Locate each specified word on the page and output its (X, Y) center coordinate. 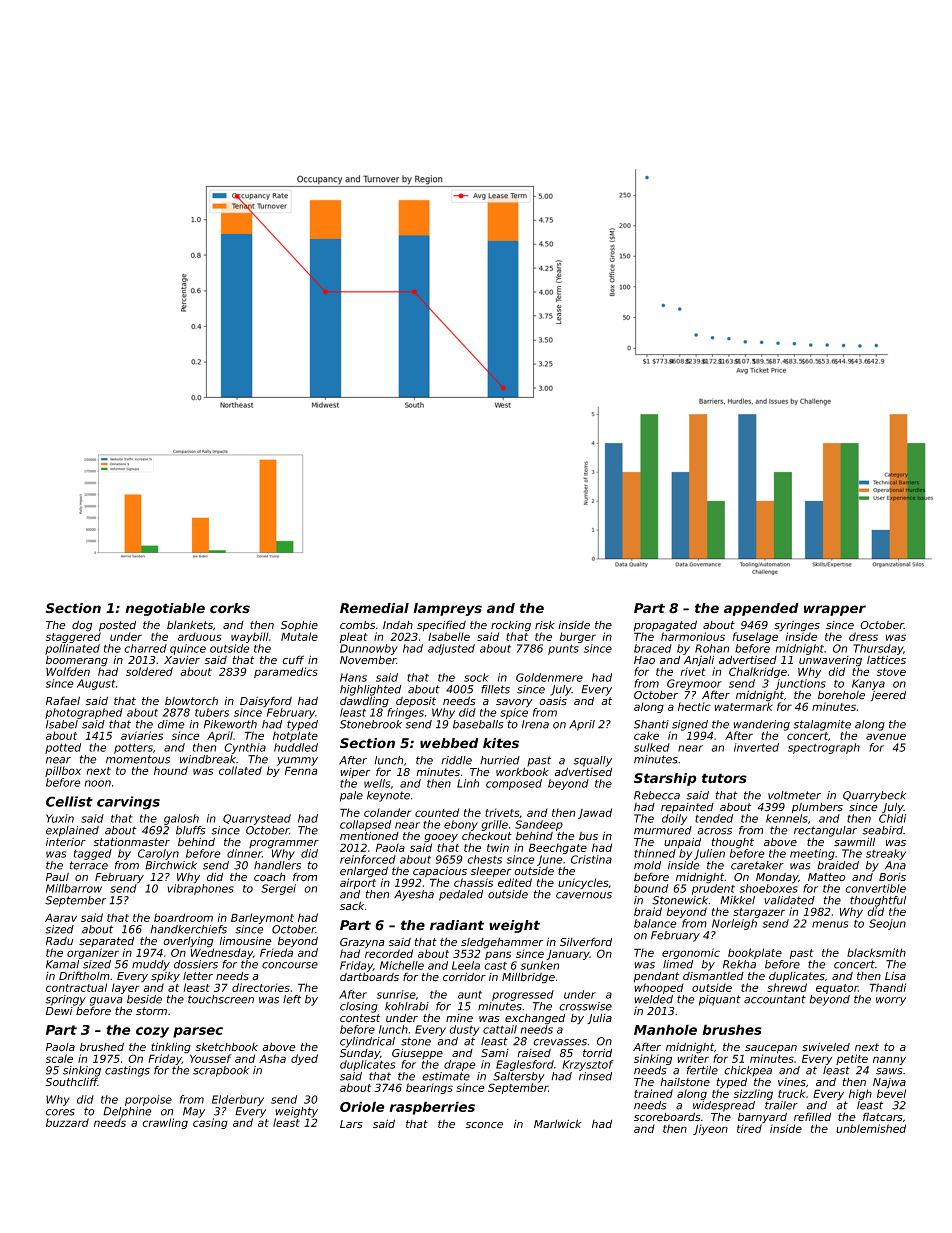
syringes (797, 626)
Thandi (888, 987)
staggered (73, 637)
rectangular (825, 831)
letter (198, 976)
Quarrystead (257, 819)
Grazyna (362, 943)
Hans (353, 677)
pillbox (63, 771)
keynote (388, 796)
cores (60, 1112)
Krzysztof (588, 1065)
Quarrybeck (874, 796)
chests (484, 859)
